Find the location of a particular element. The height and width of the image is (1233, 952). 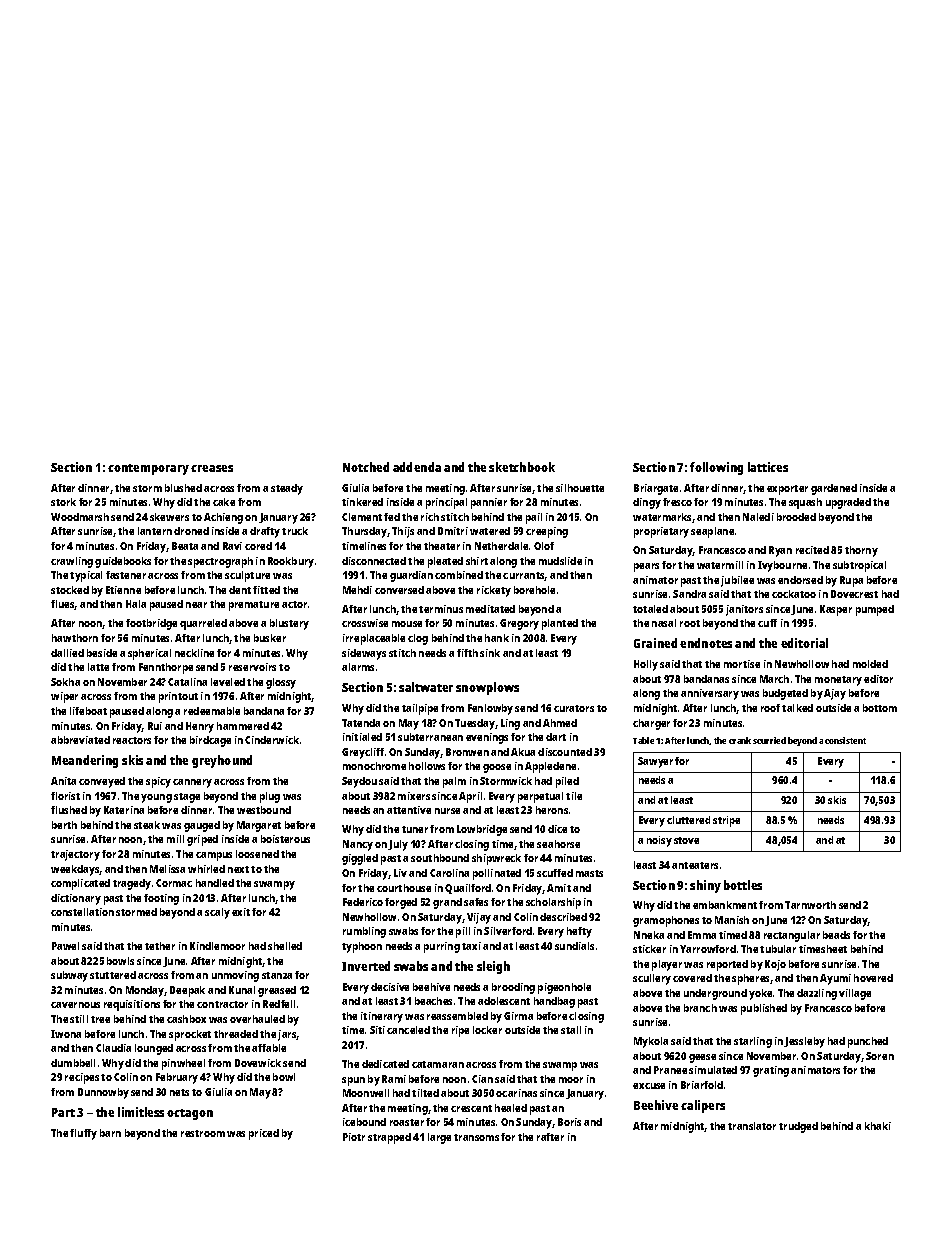

initialed is located at coordinates (362, 737).
